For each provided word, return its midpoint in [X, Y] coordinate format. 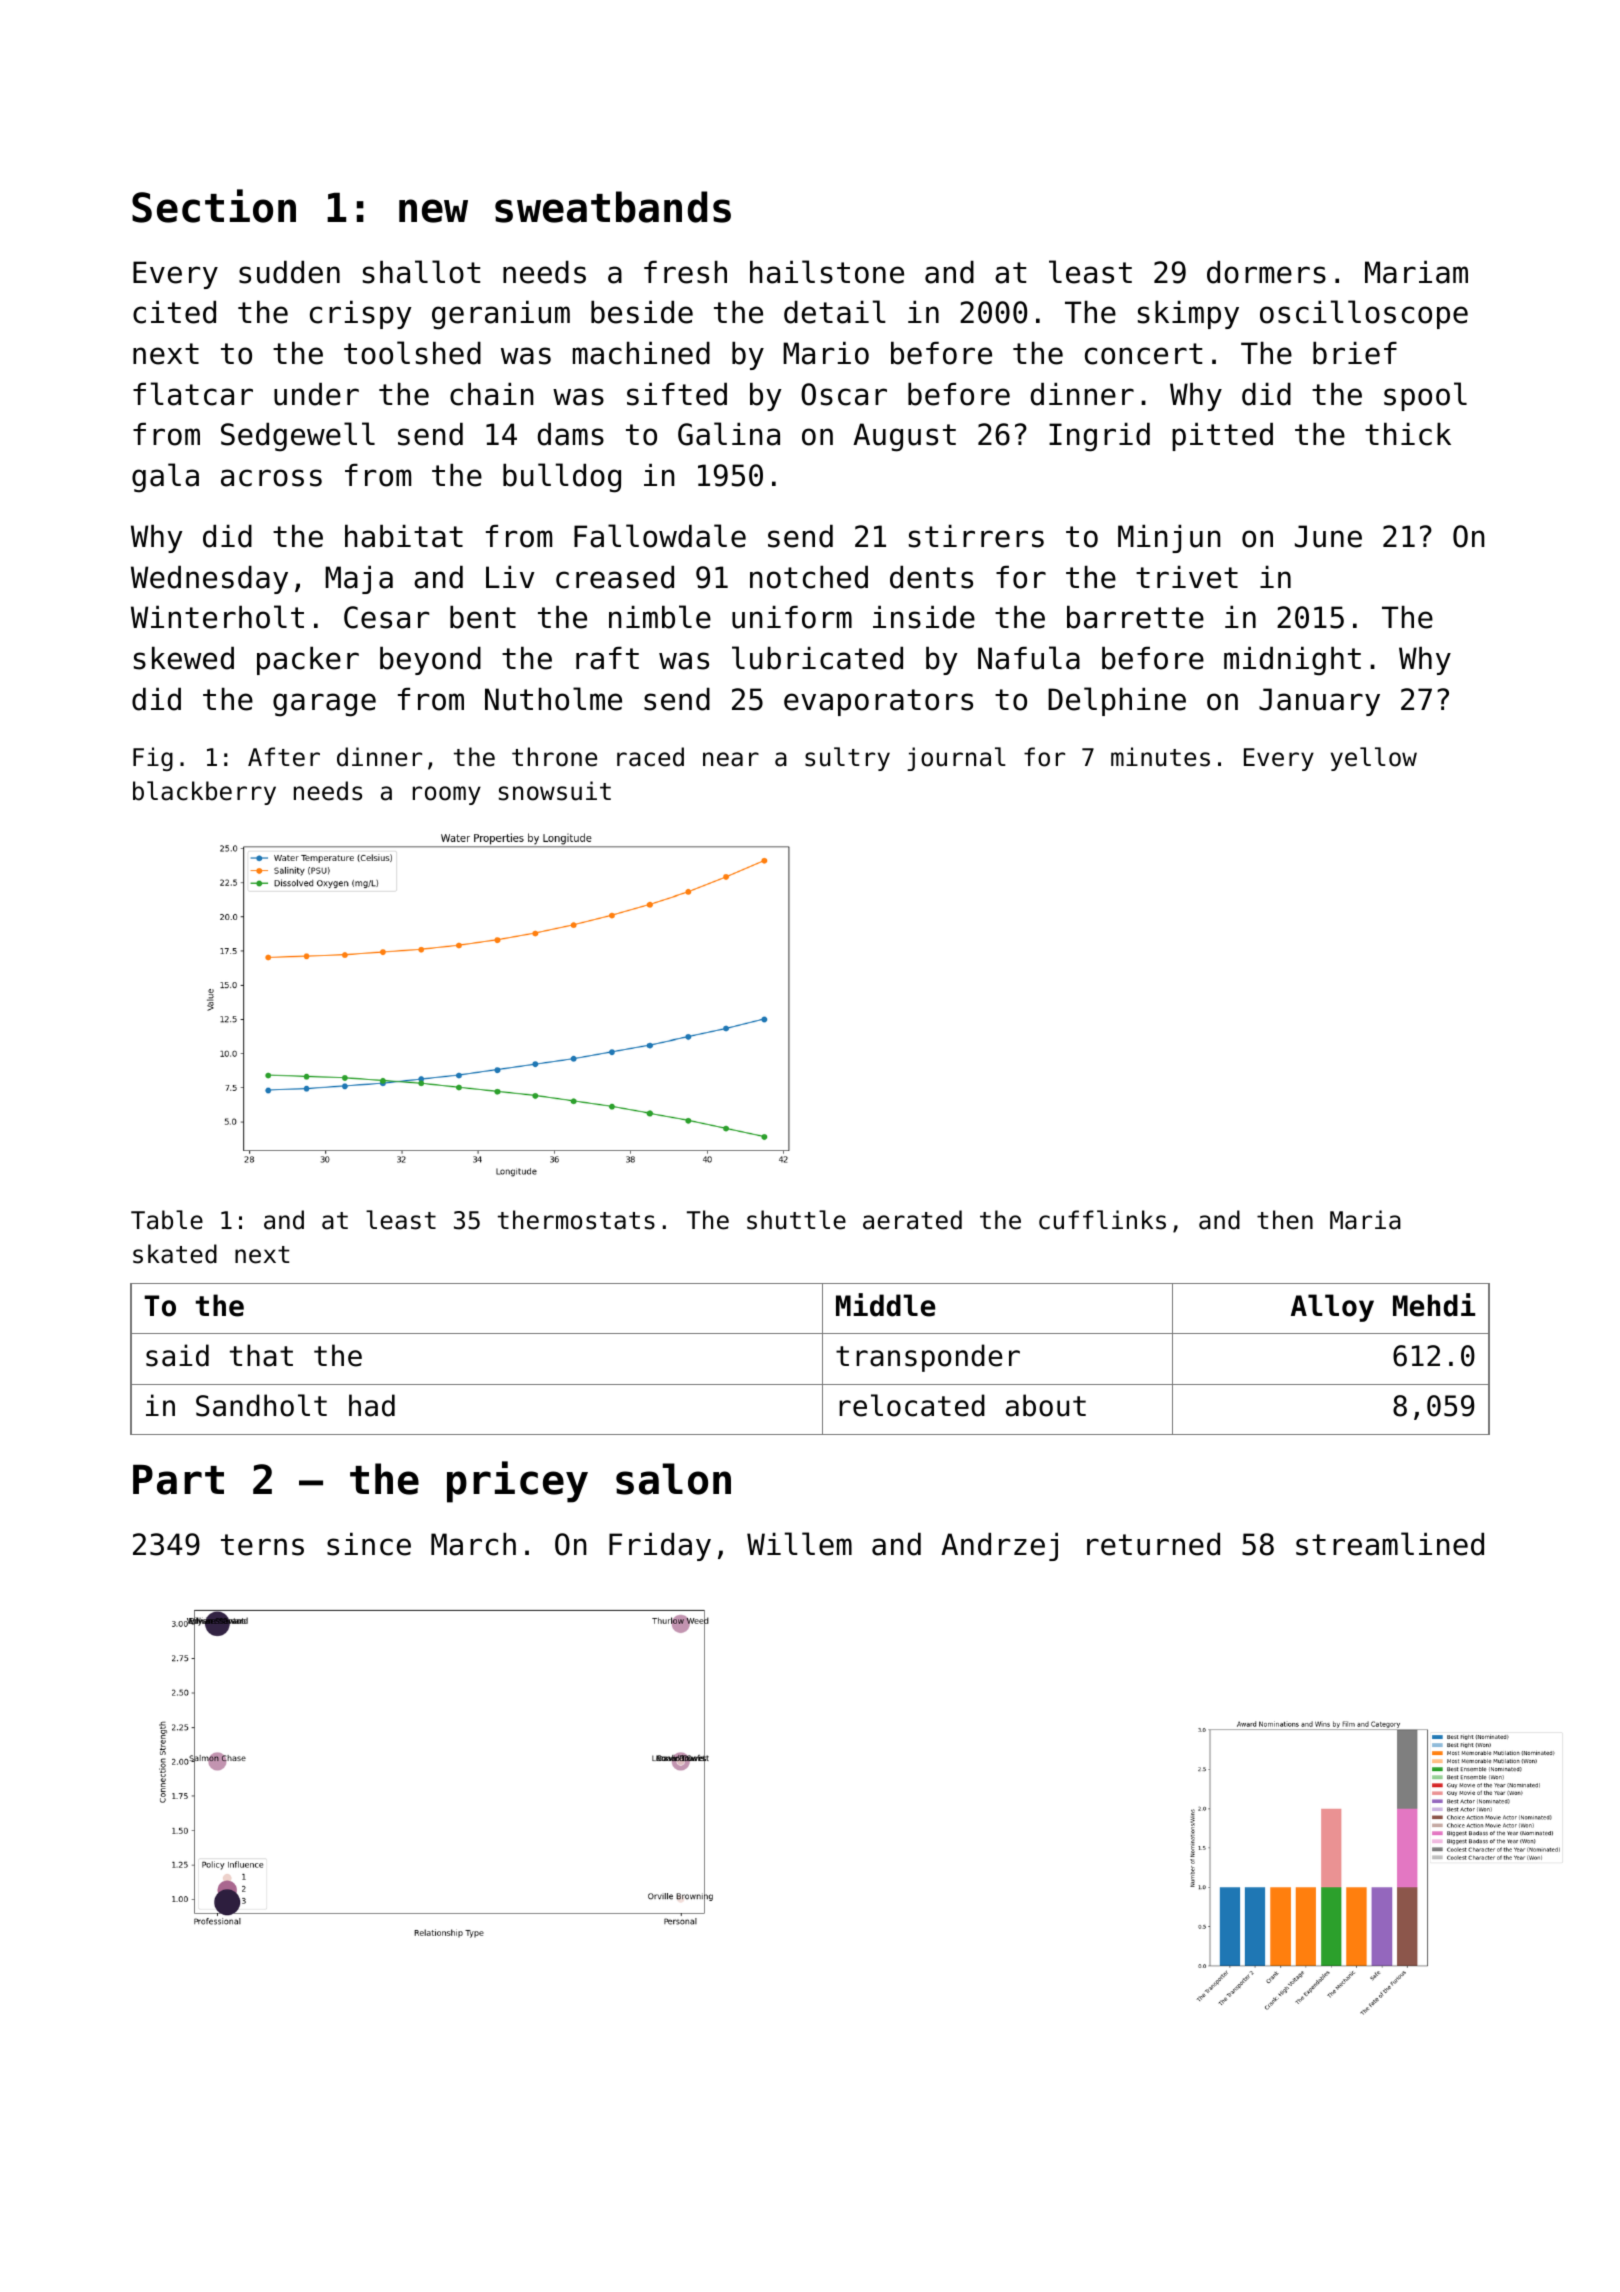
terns [262, 1545]
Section [214, 206]
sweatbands [613, 207]
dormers [1266, 272]
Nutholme [553, 699]
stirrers [976, 536]
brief [1355, 353]
